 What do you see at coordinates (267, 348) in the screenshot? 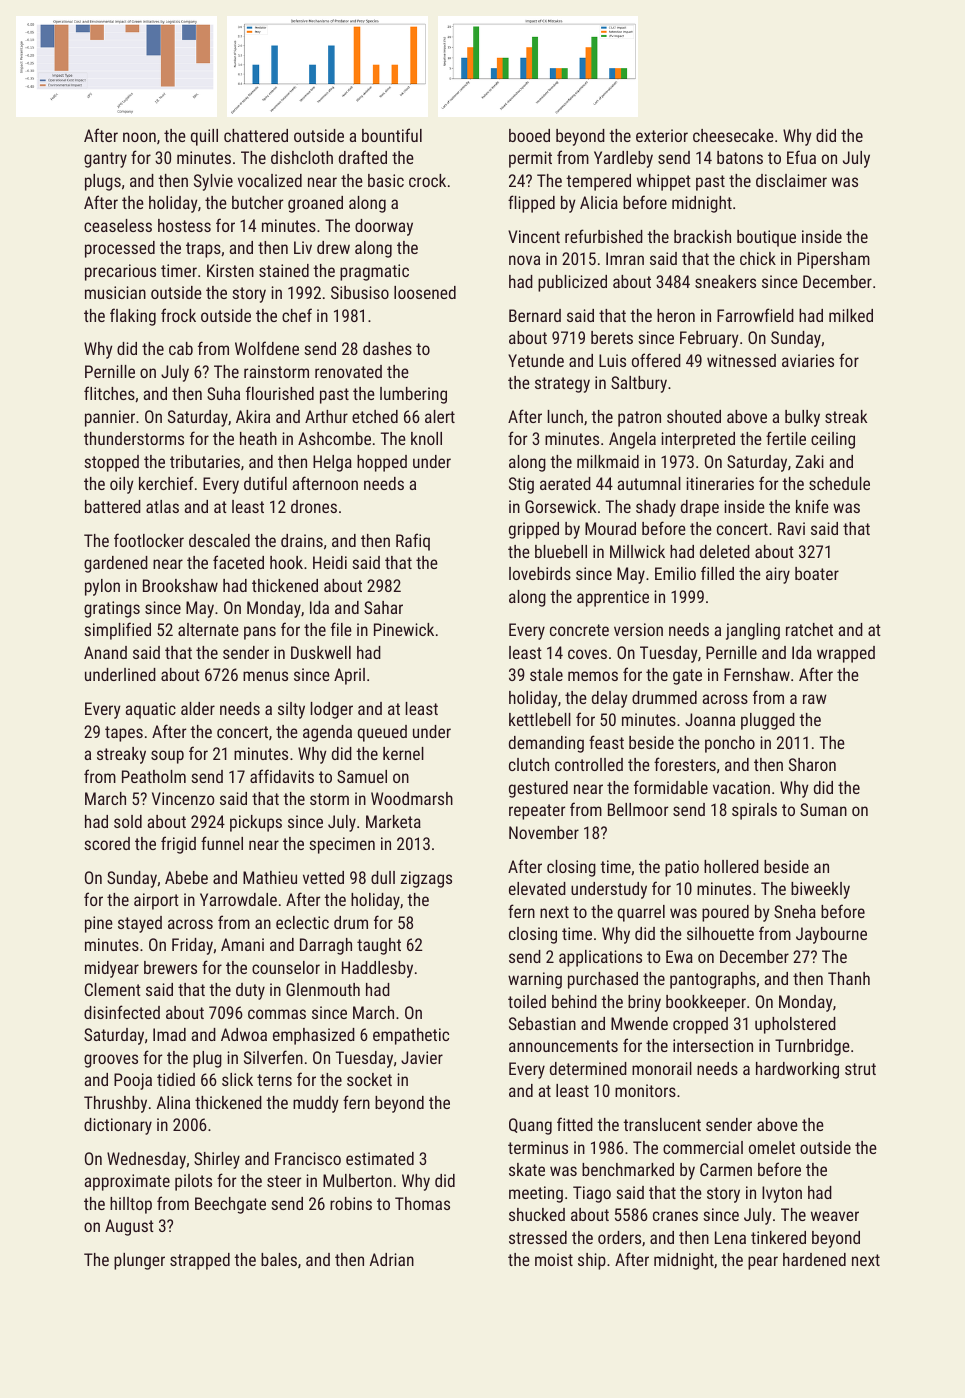
I see `Wolfdene` at bounding box center [267, 348].
